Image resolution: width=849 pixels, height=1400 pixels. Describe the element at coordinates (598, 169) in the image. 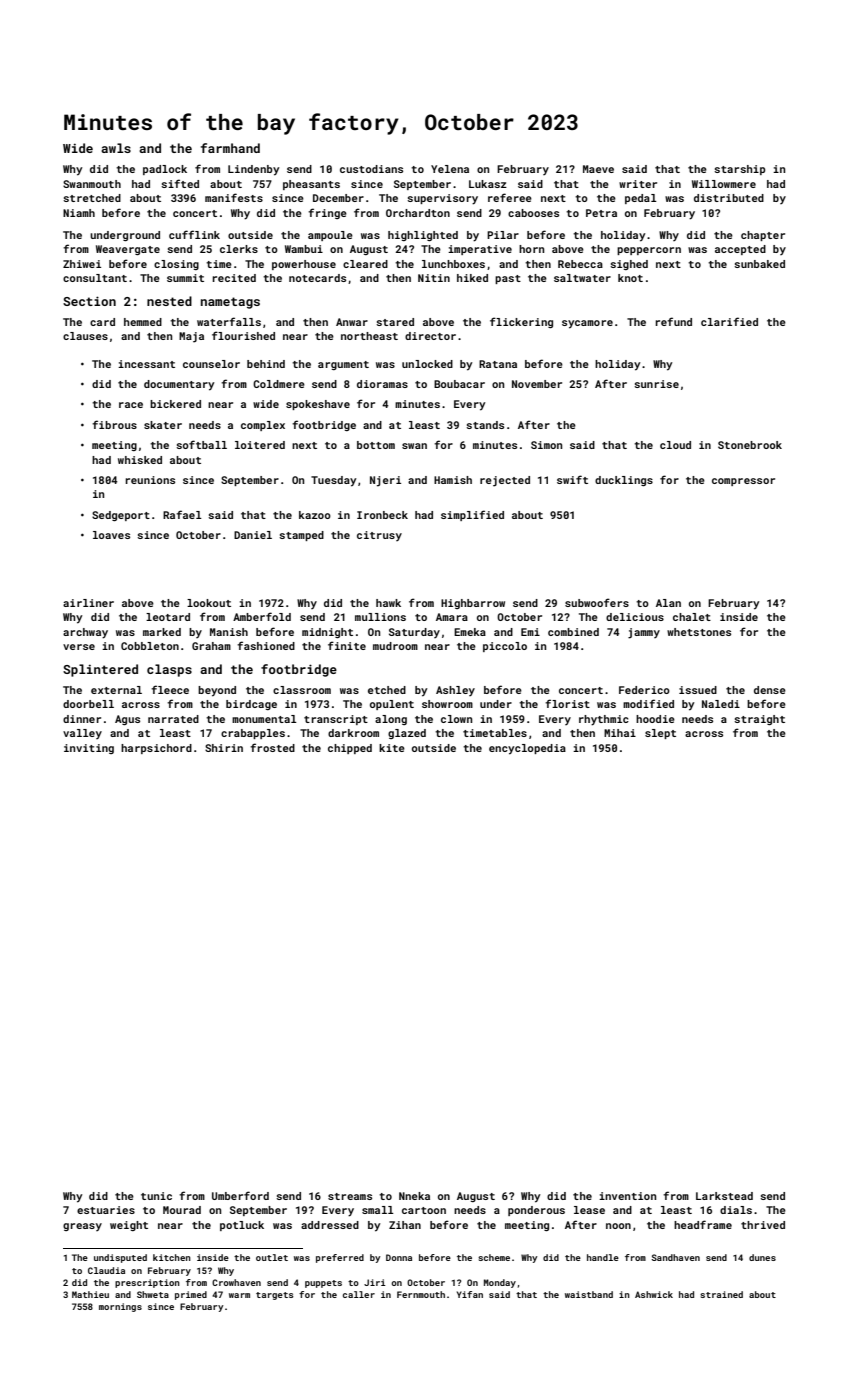

I see `Maeve` at that location.
